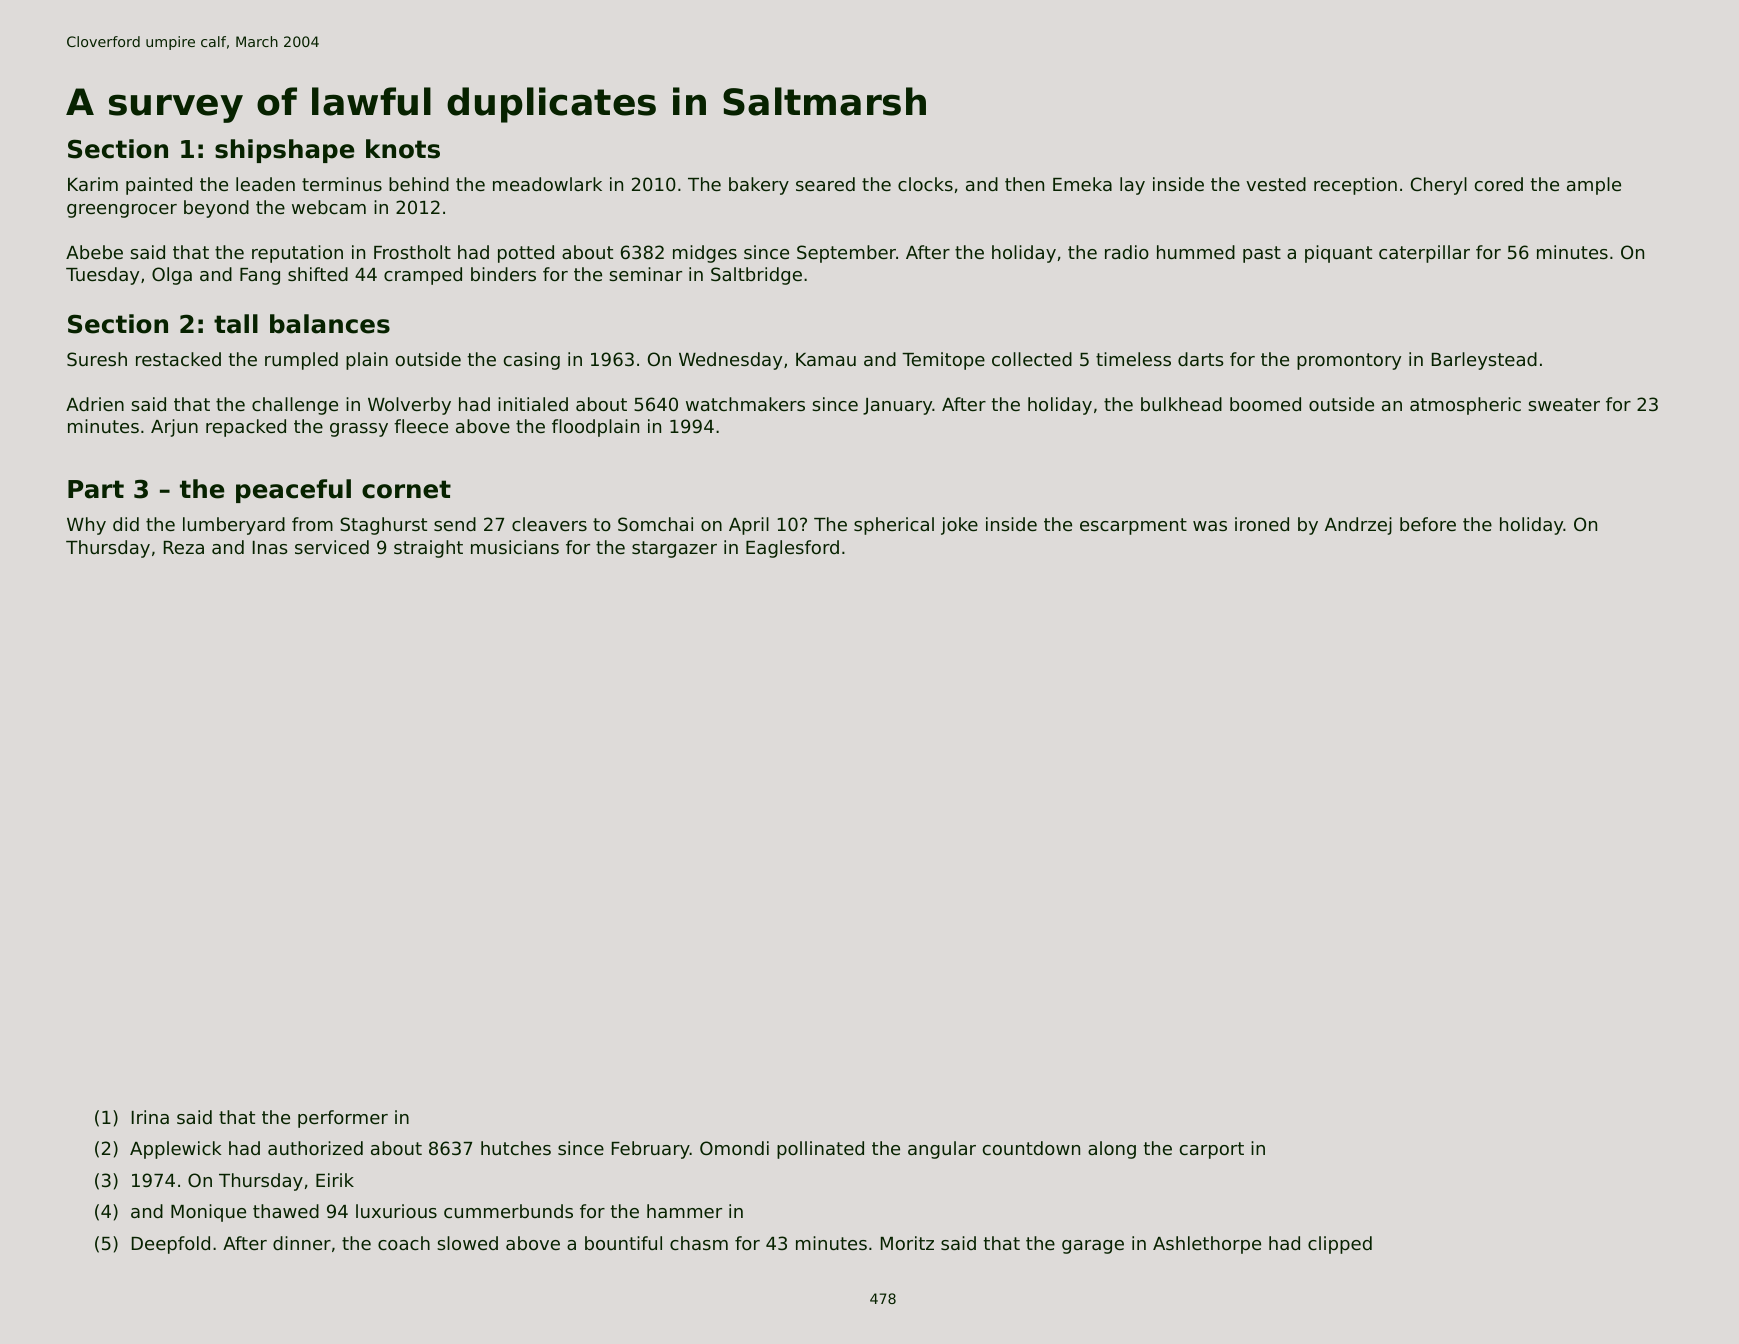  What do you see at coordinates (846, 254) in the screenshot?
I see `September` at bounding box center [846, 254].
